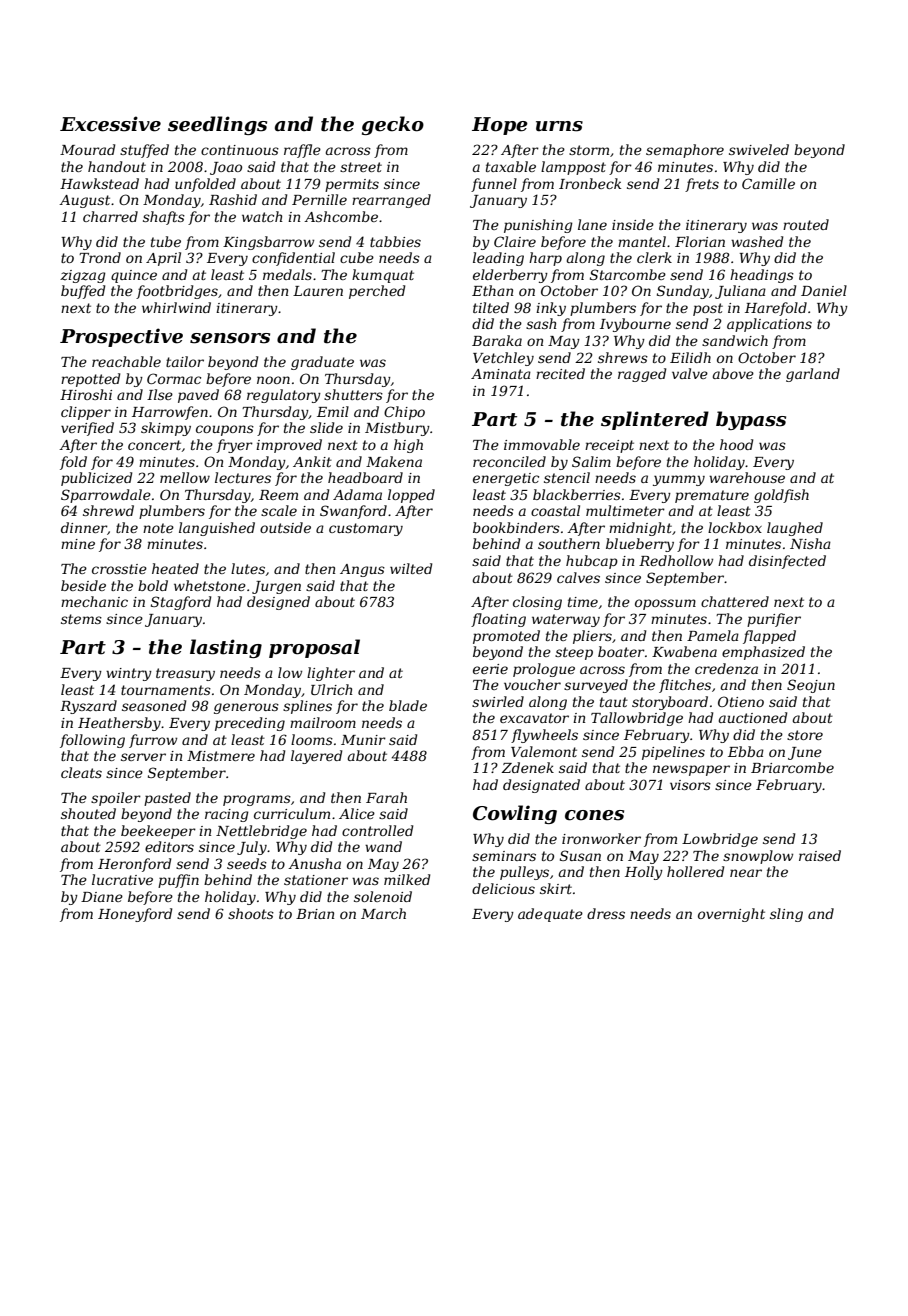 Image resolution: width=908 pixels, height=1316 pixels. I want to click on Honeyford, so click(135, 915).
